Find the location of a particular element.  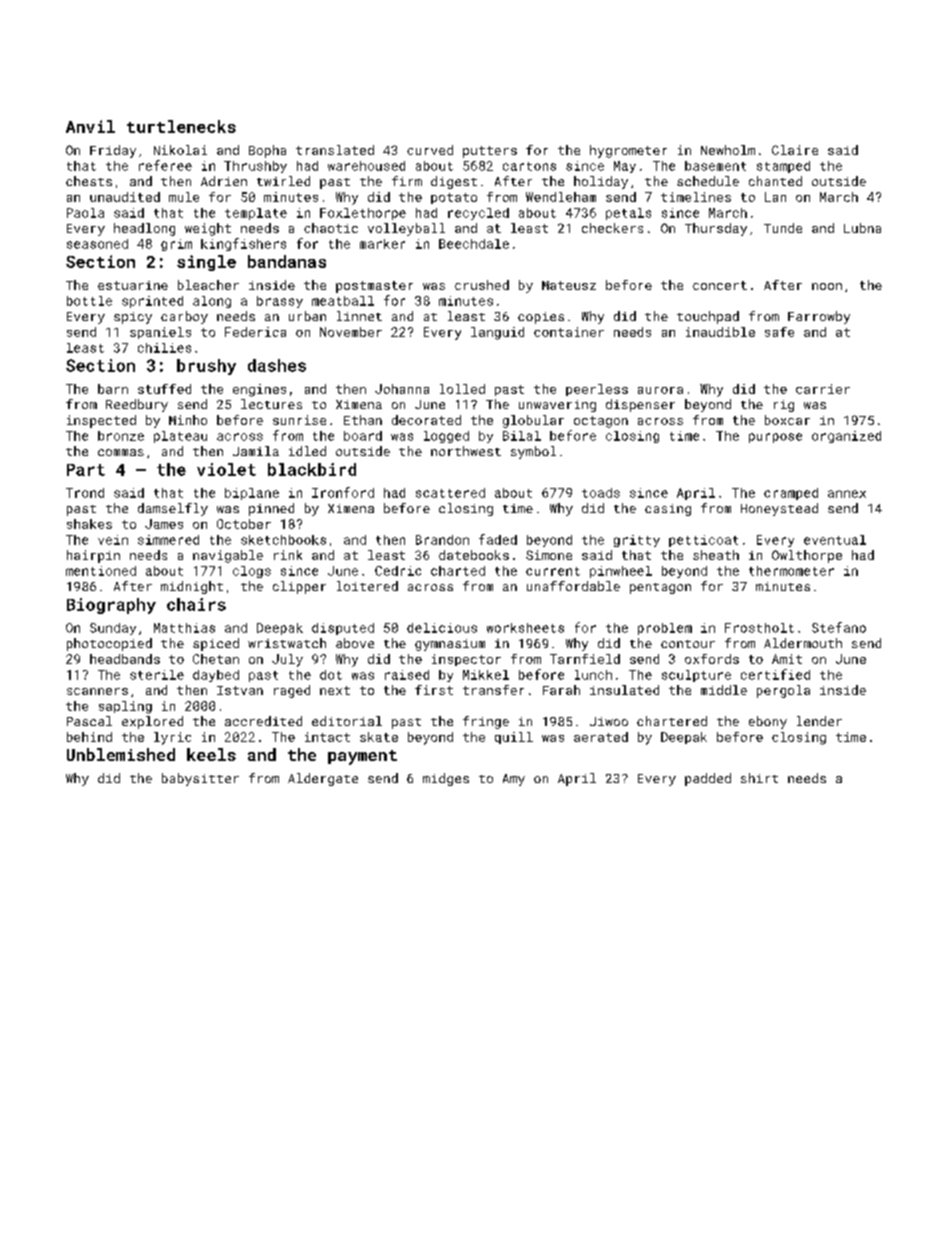

curved is located at coordinates (430, 150).
